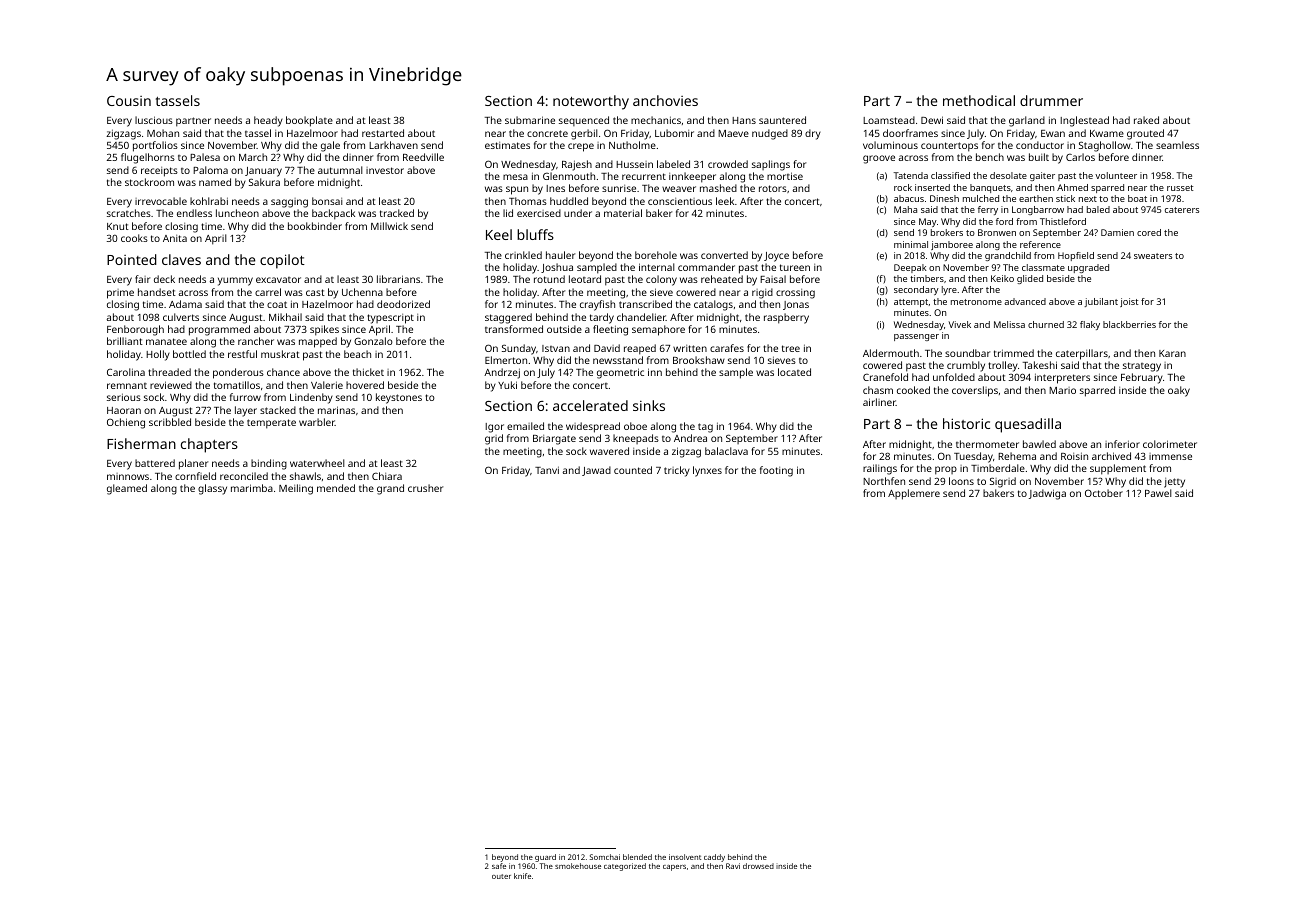 Image resolution: width=1308 pixels, height=924 pixels. What do you see at coordinates (127, 489) in the image?
I see `gleamed` at bounding box center [127, 489].
